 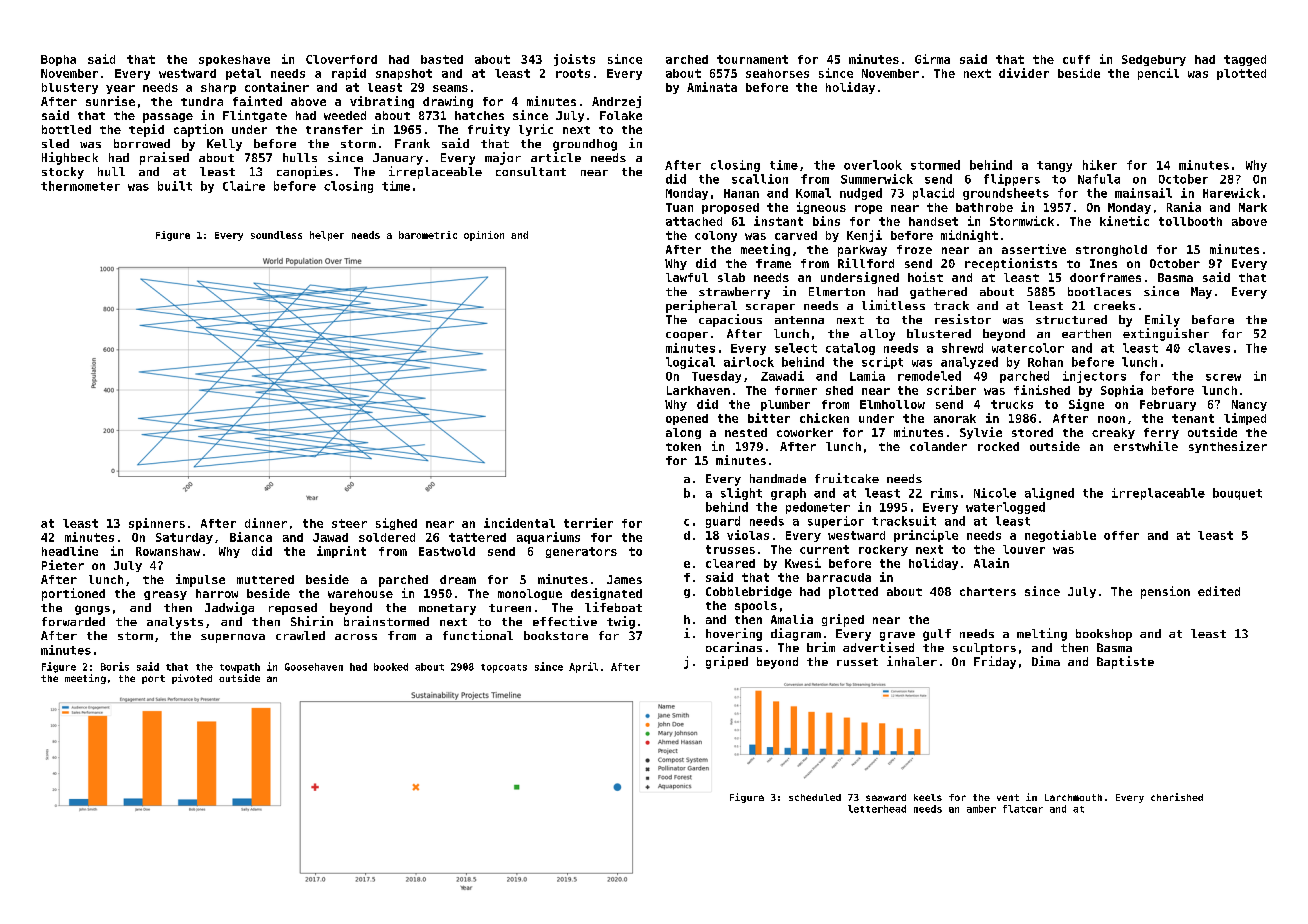 What do you see at coordinates (613, 607) in the screenshot?
I see `lifeboat` at bounding box center [613, 607].
